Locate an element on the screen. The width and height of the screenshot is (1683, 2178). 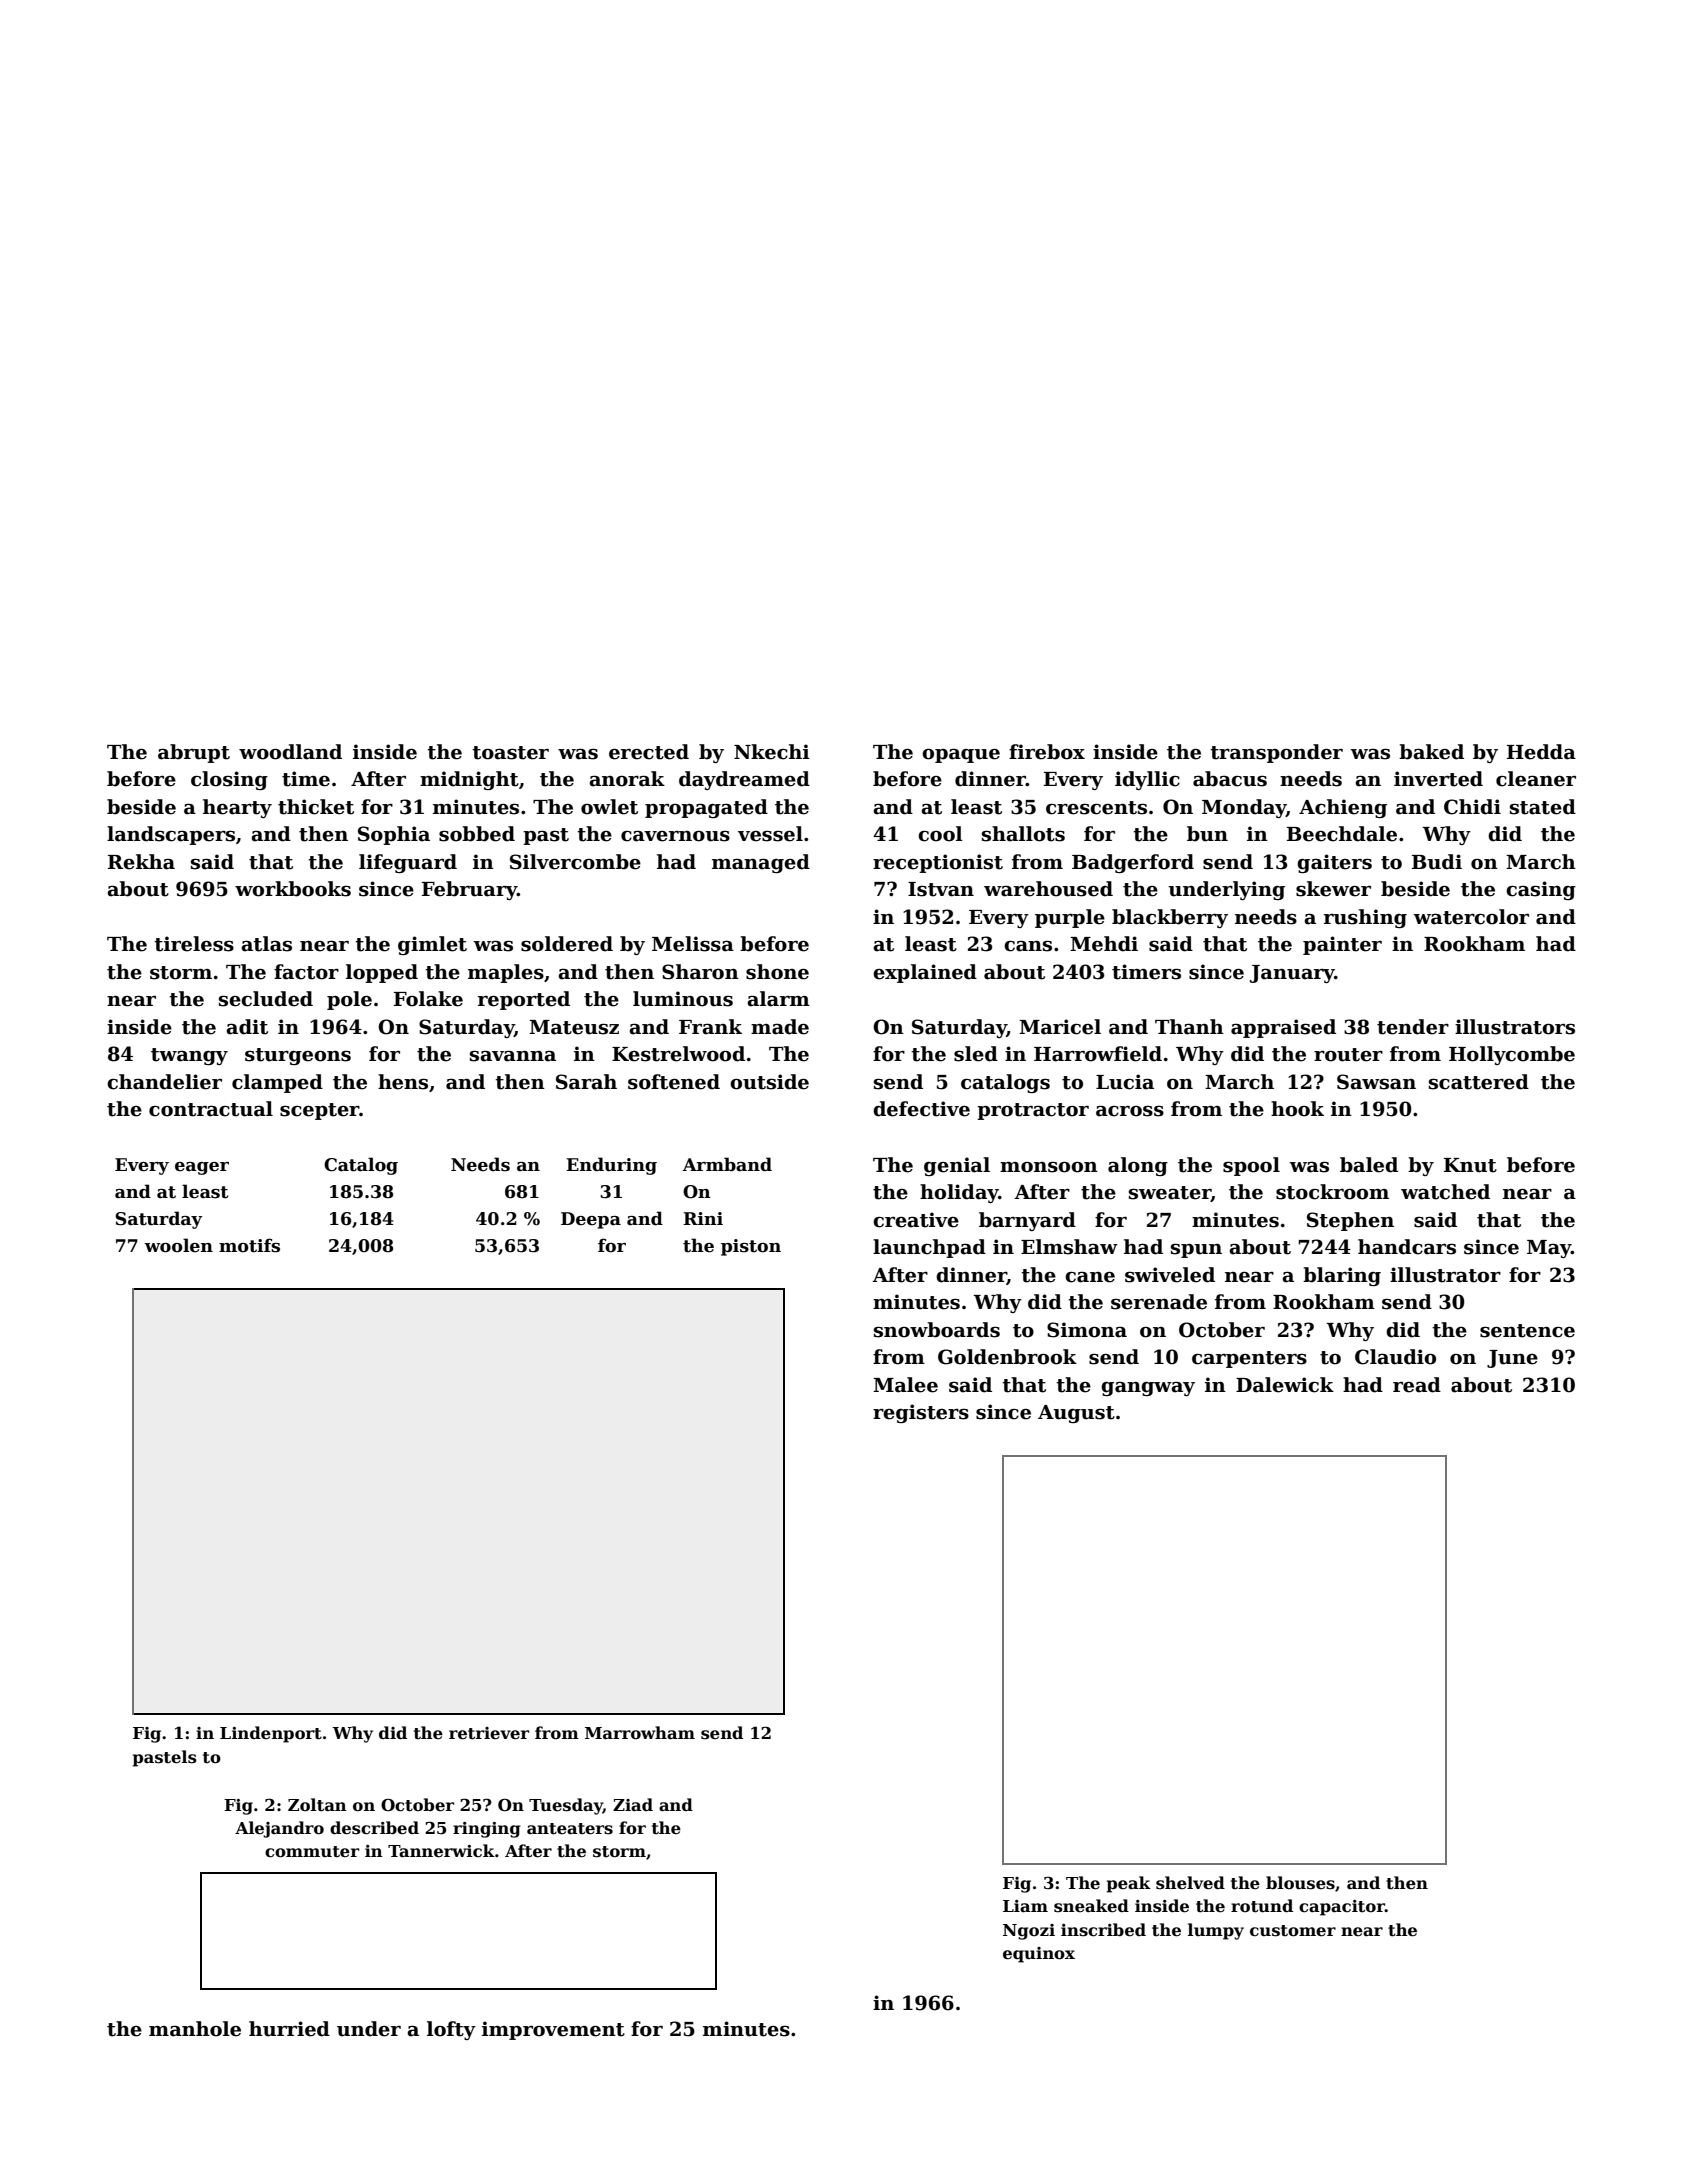
Alejandro is located at coordinates (279, 1829).
